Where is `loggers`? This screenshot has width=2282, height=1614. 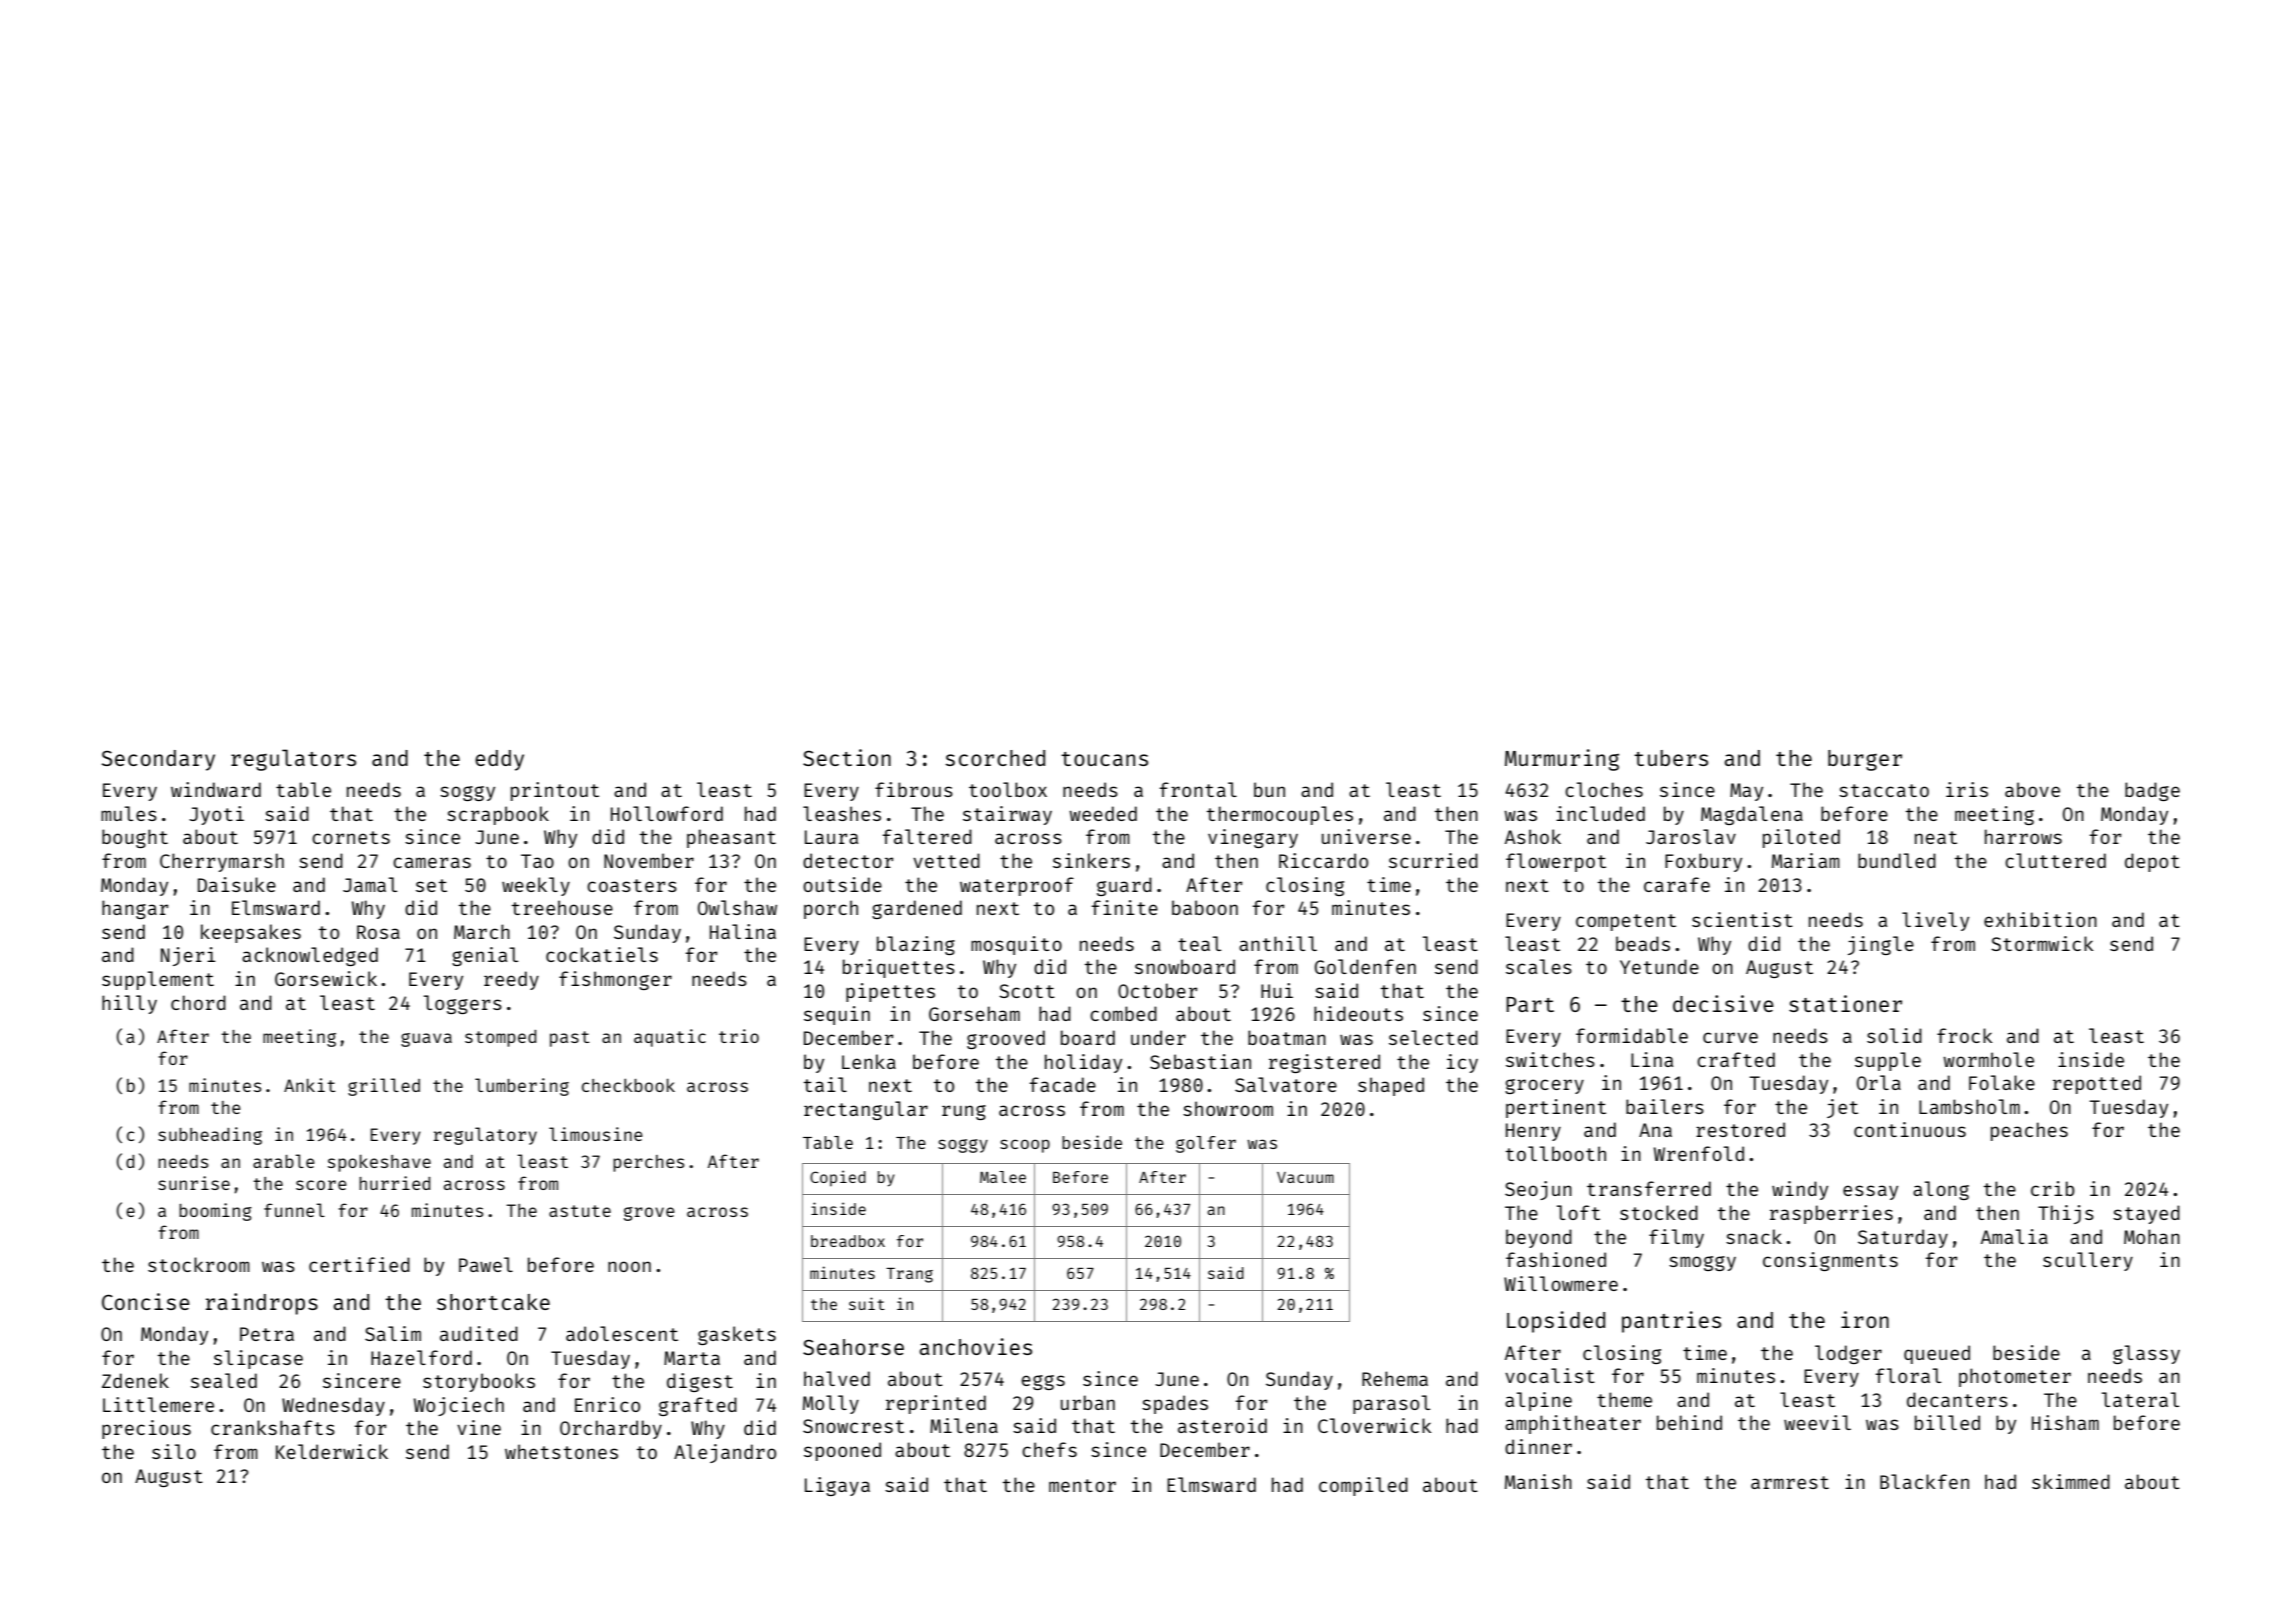 loggers is located at coordinates (463, 1004).
